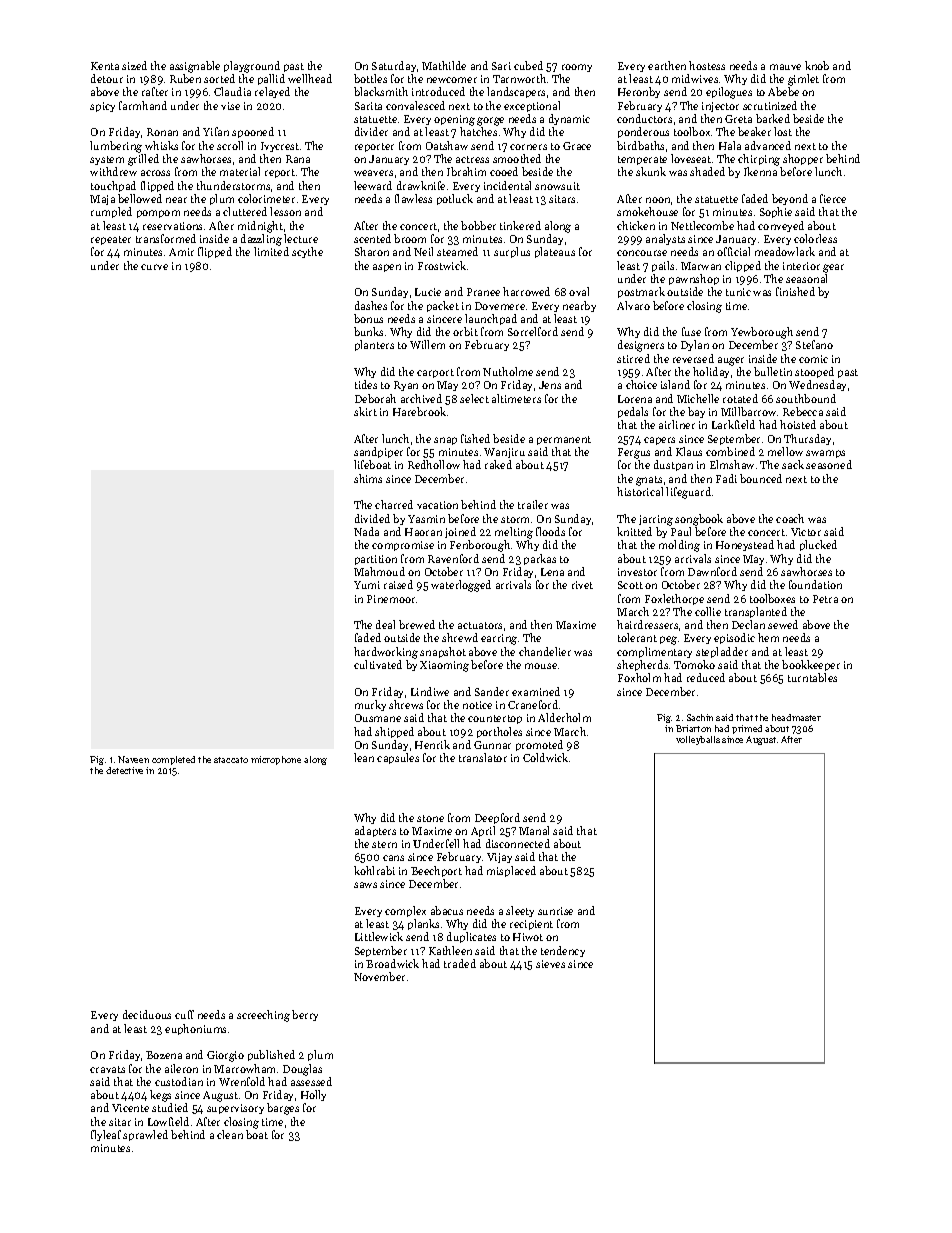  I want to click on knitted, so click(634, 531).
